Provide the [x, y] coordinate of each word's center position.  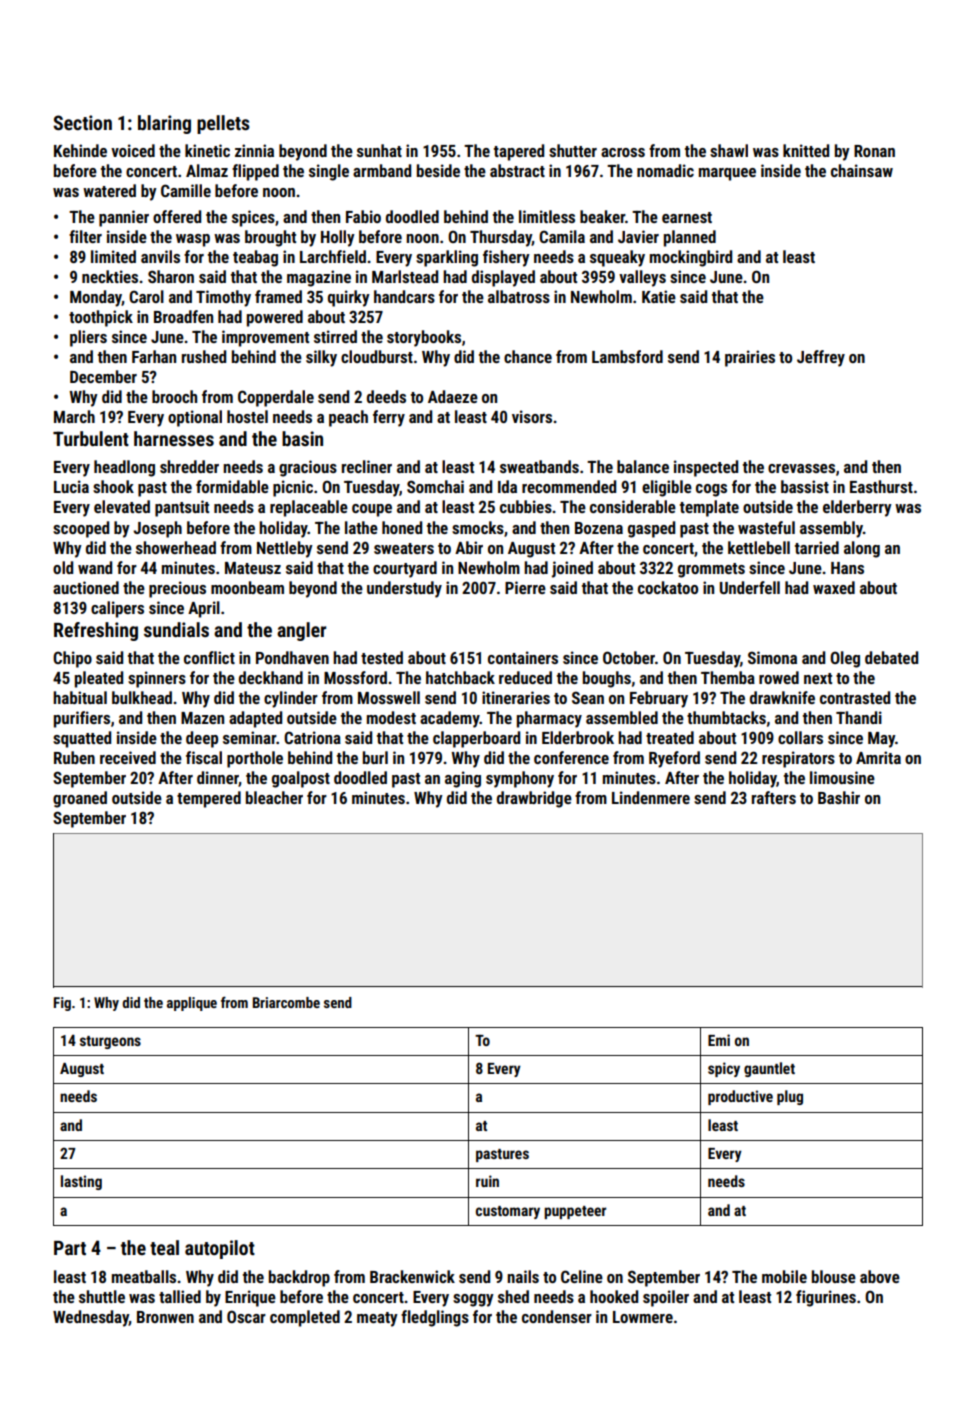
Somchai [435, 486]
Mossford [355, 677]
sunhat [379, 150]
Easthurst [881, 486]
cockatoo [668, 587]
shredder [189, 466]
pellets [223, 124]
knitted [806, 150]
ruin [487, 1181]
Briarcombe [286, 1002]
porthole [255, 759]
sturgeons [110, 1042]
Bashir [839, 797]
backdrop [299, 1278]
